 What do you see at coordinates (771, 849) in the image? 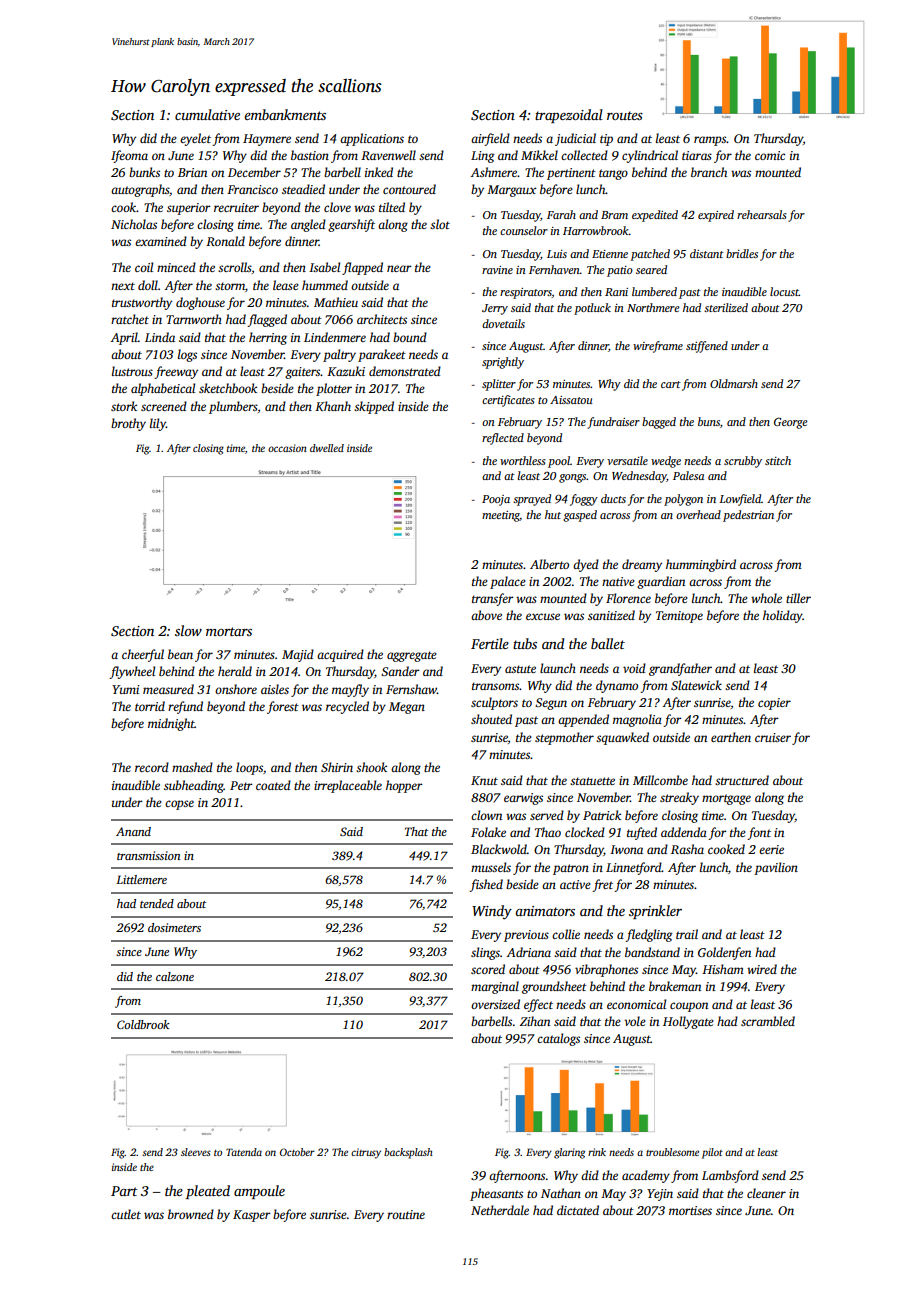
I see `eerie` at bounding box center [771, 849].
